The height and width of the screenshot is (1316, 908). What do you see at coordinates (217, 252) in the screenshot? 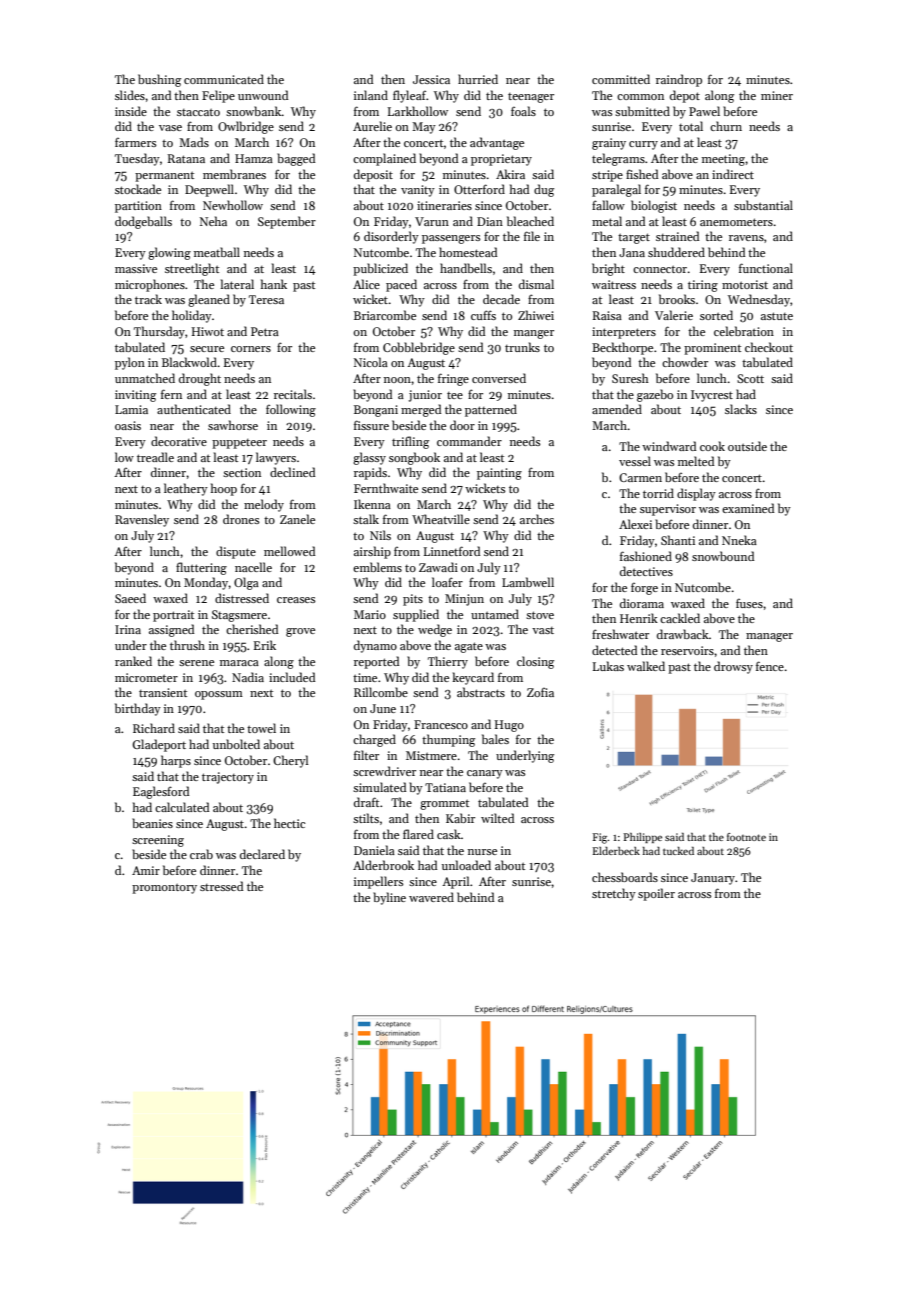
I see `meatball` at bounding box center [217, 252].
